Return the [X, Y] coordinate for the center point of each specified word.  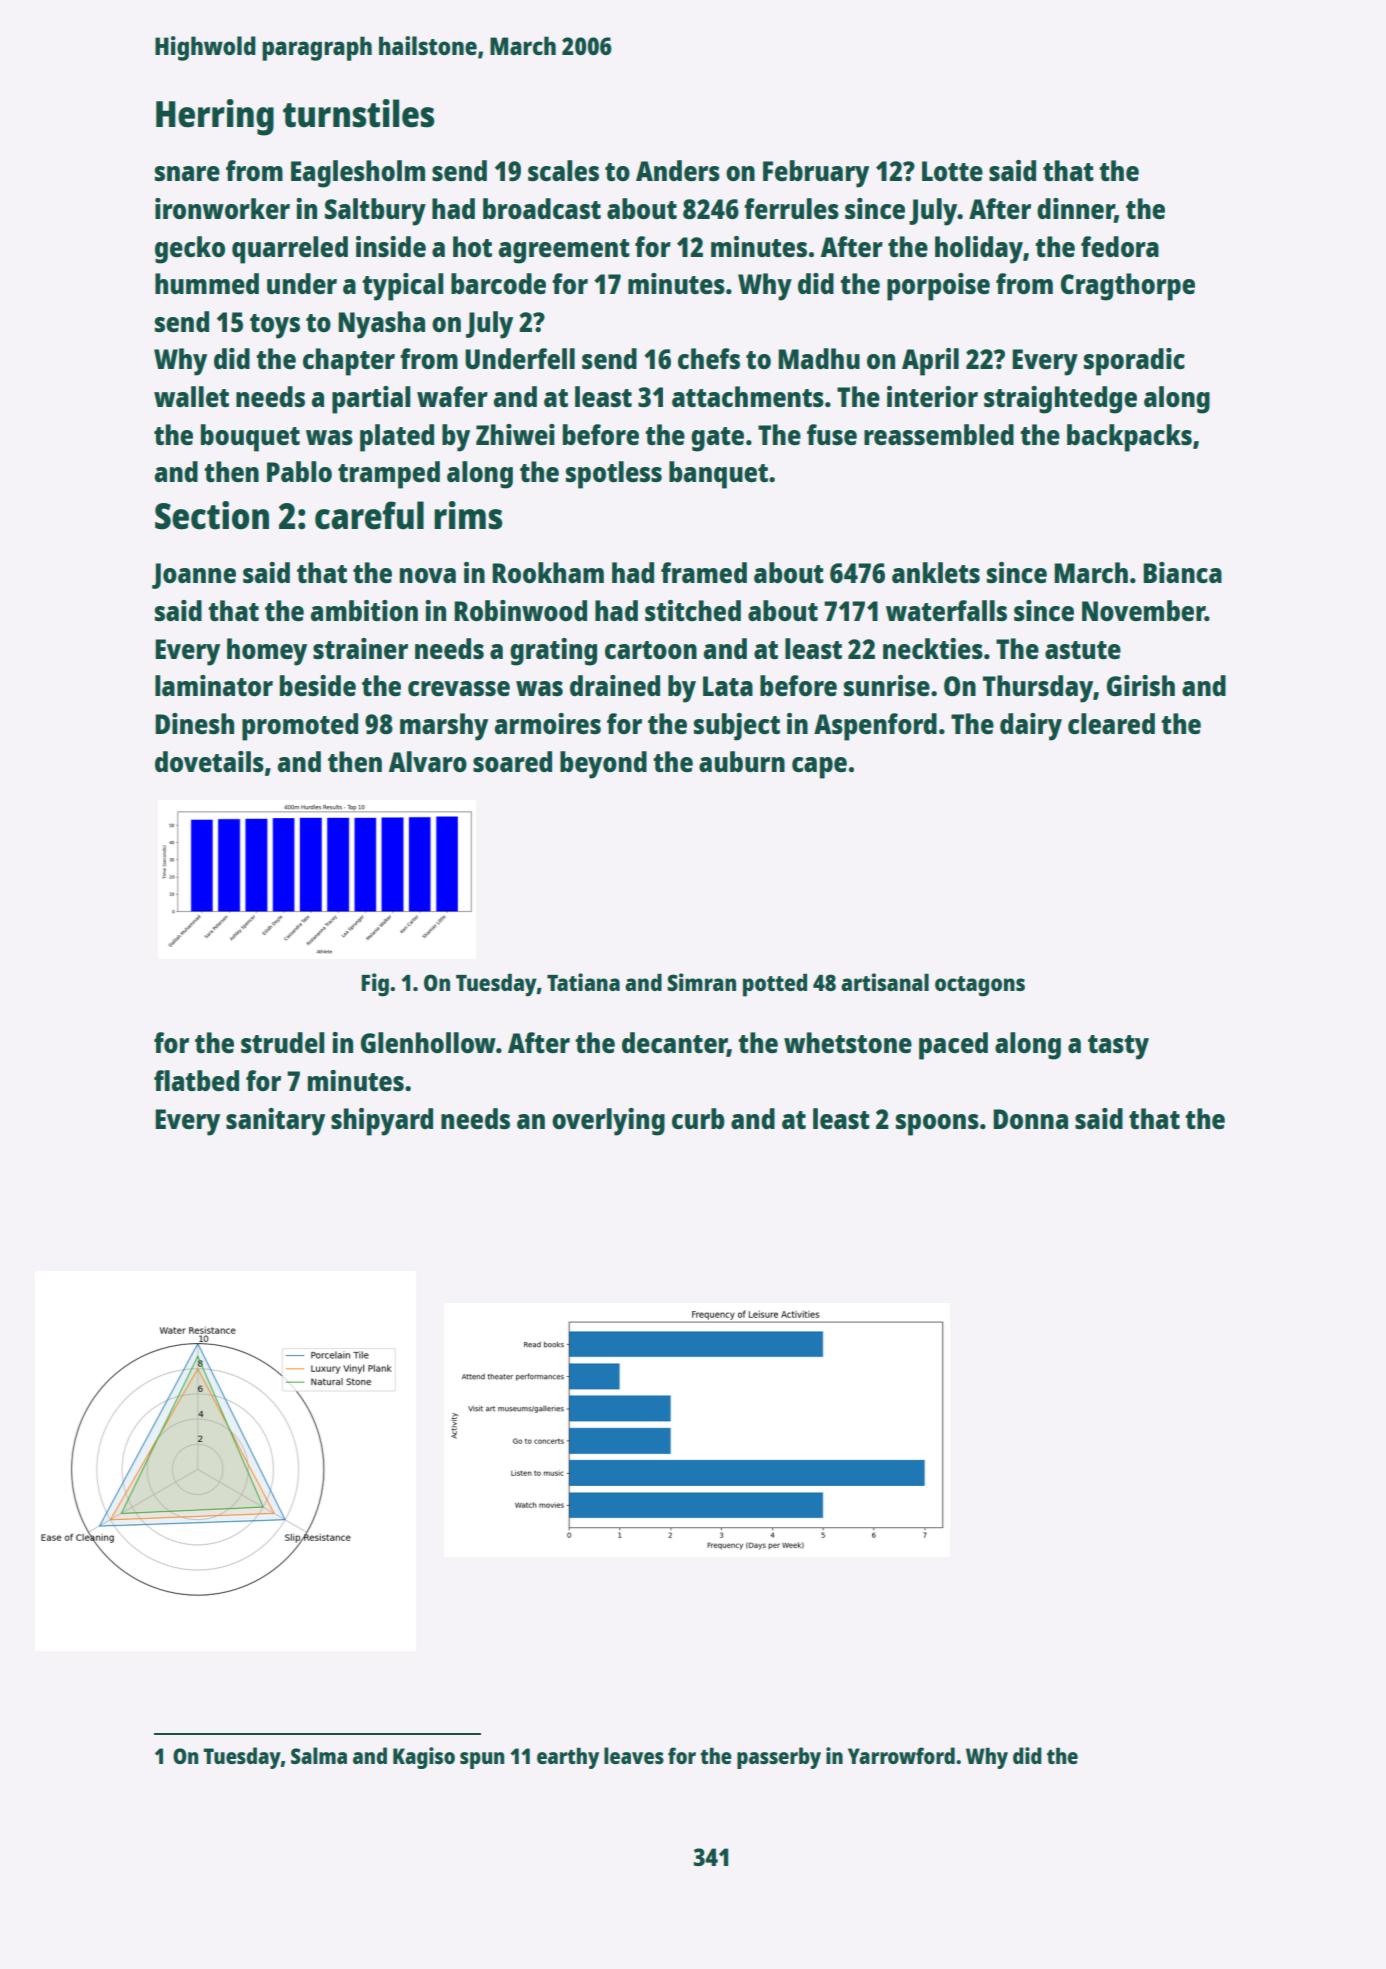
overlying [608, 1122]
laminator [214, 685]
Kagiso [424, 1758]
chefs [709, 358]
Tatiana [583, 982]
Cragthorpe [1128, 287]
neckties [933, 648]
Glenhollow [428, 1042]
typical [403, 287]
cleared [1111, 723]
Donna [1030, 1119]
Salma [319, 1755]
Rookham [548, 572]
